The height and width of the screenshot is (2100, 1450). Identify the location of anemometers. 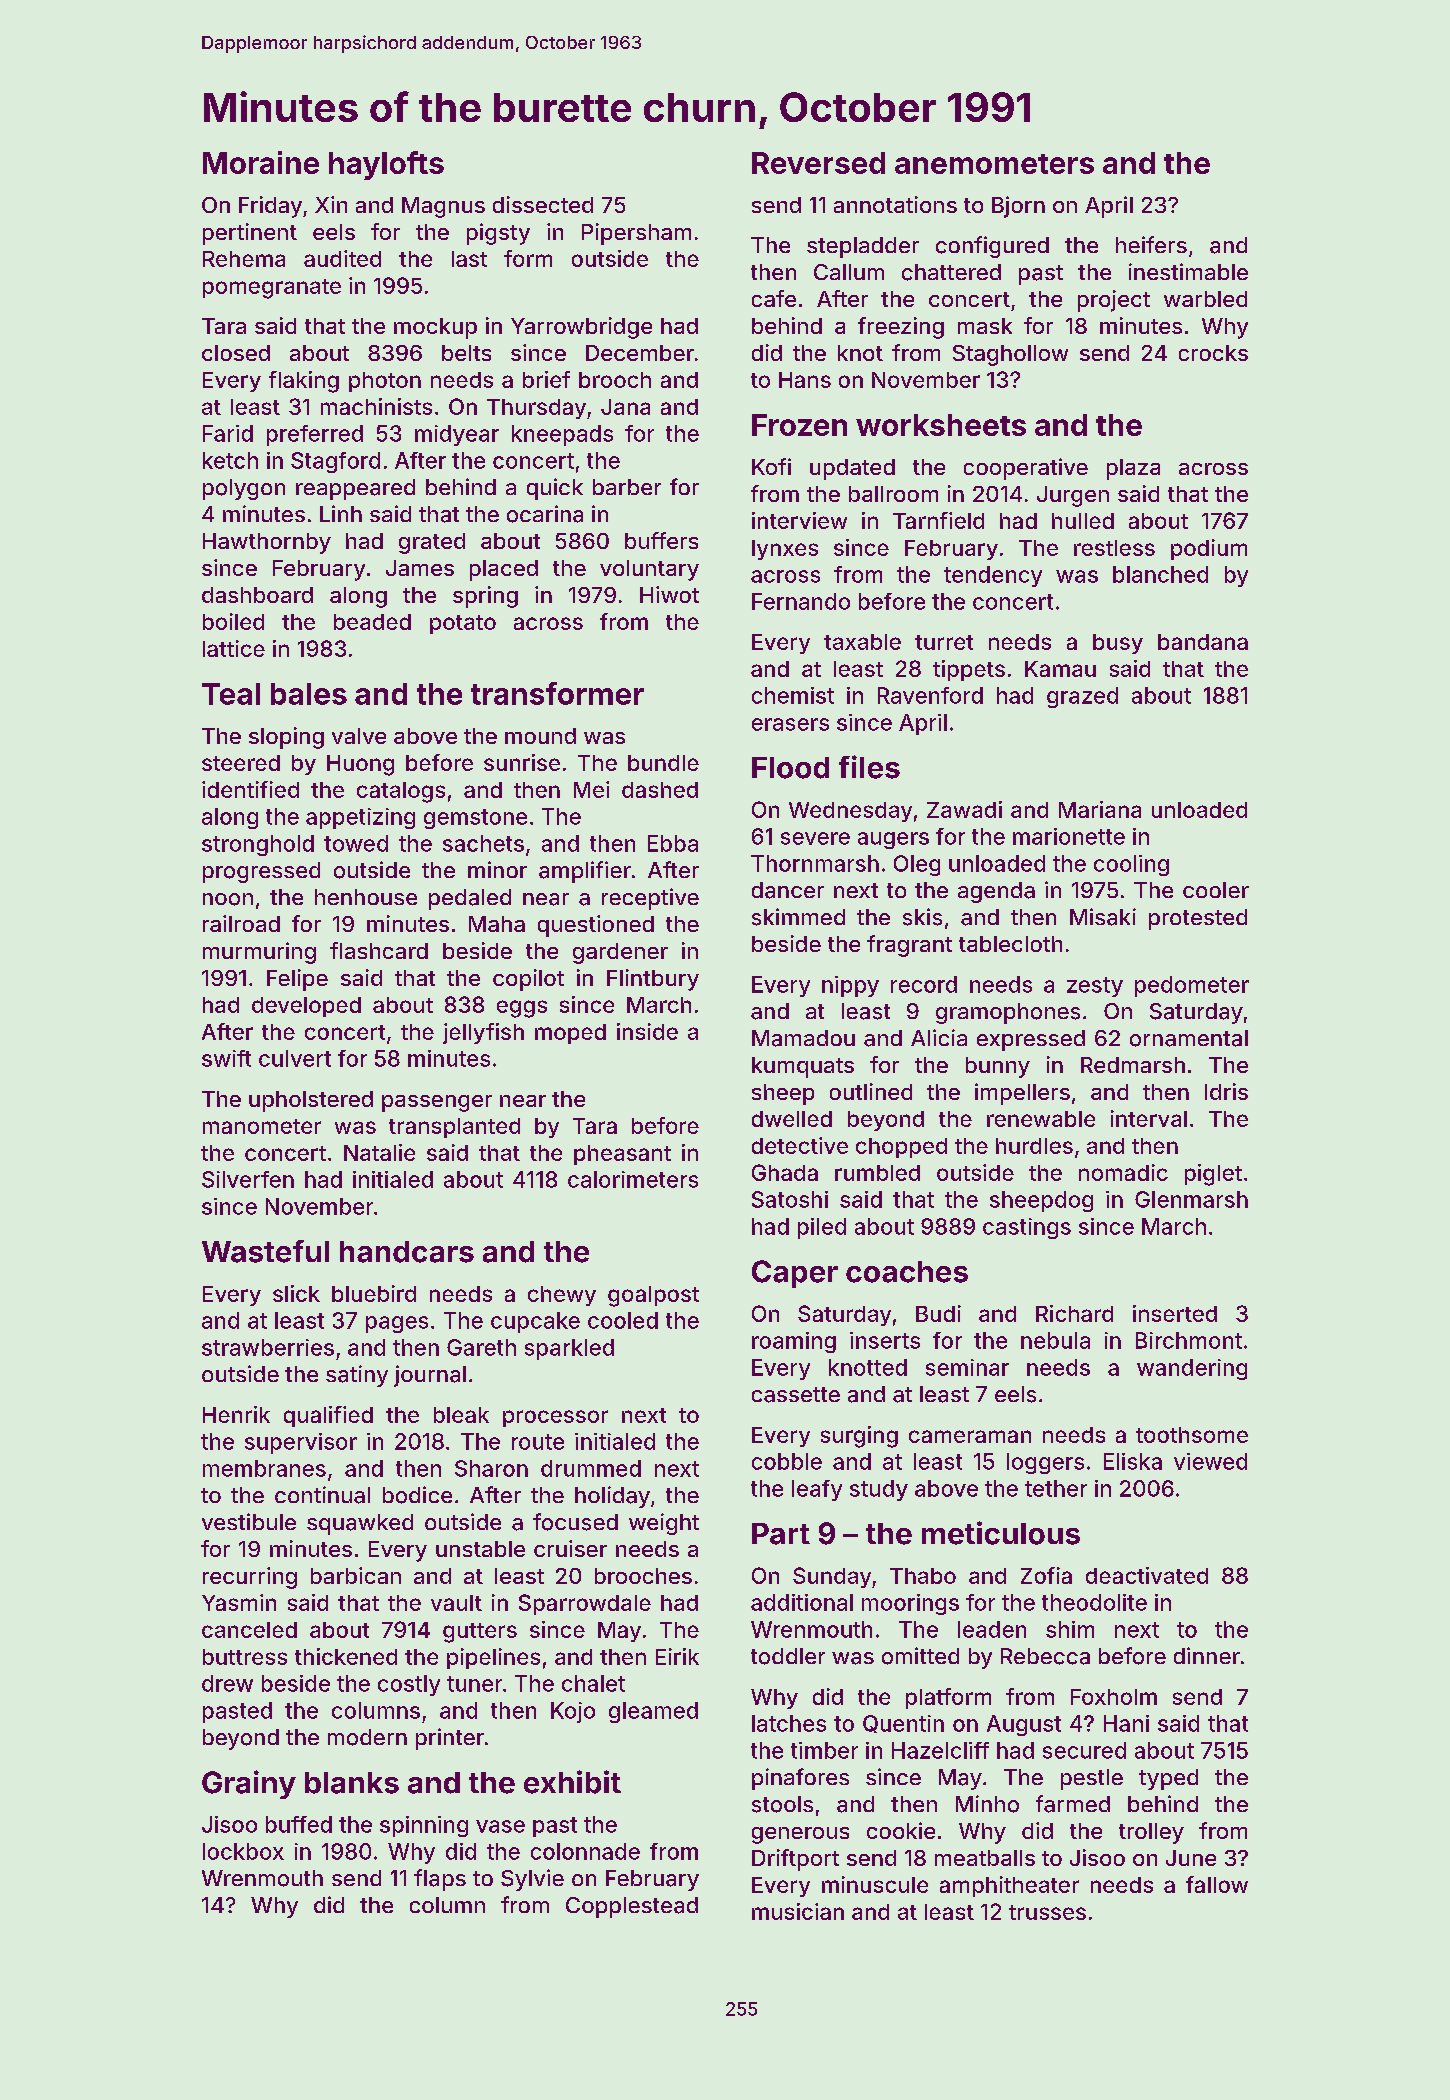
(994, 164).
